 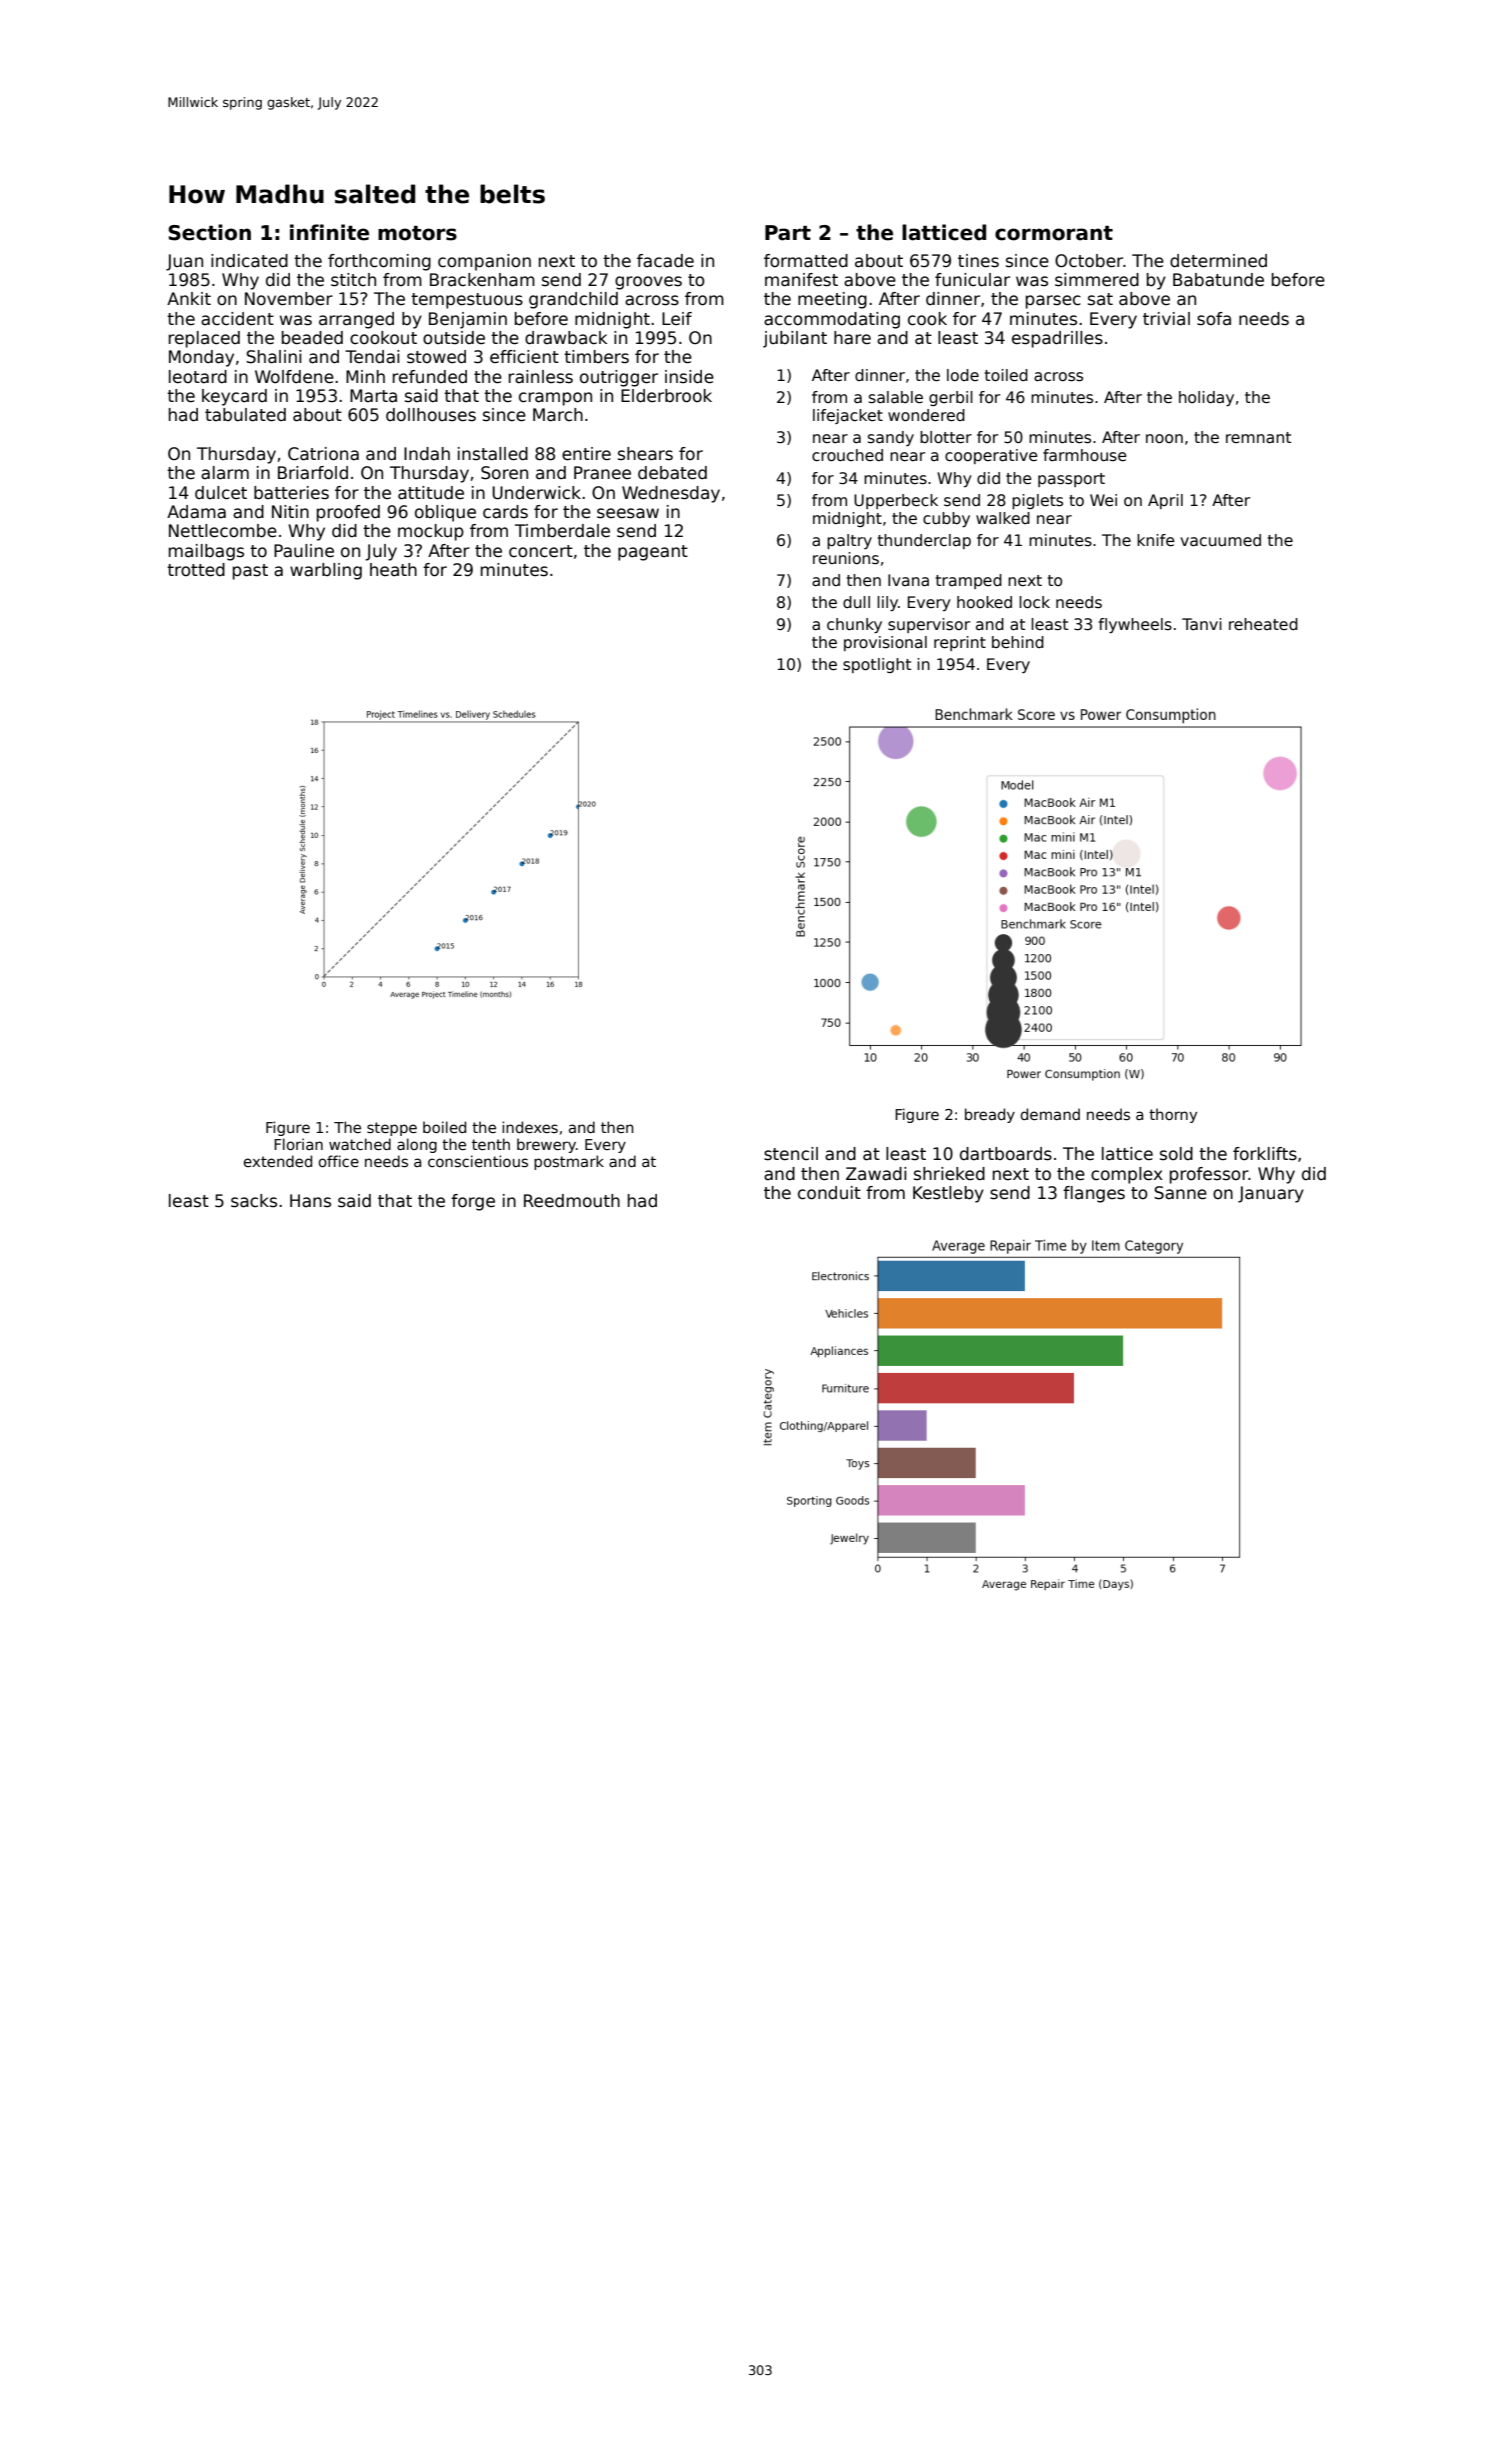 What do you see at coordinates (530, 1127) in the screenshot?
I see `indexes` at bounding box center [530, 1127].
